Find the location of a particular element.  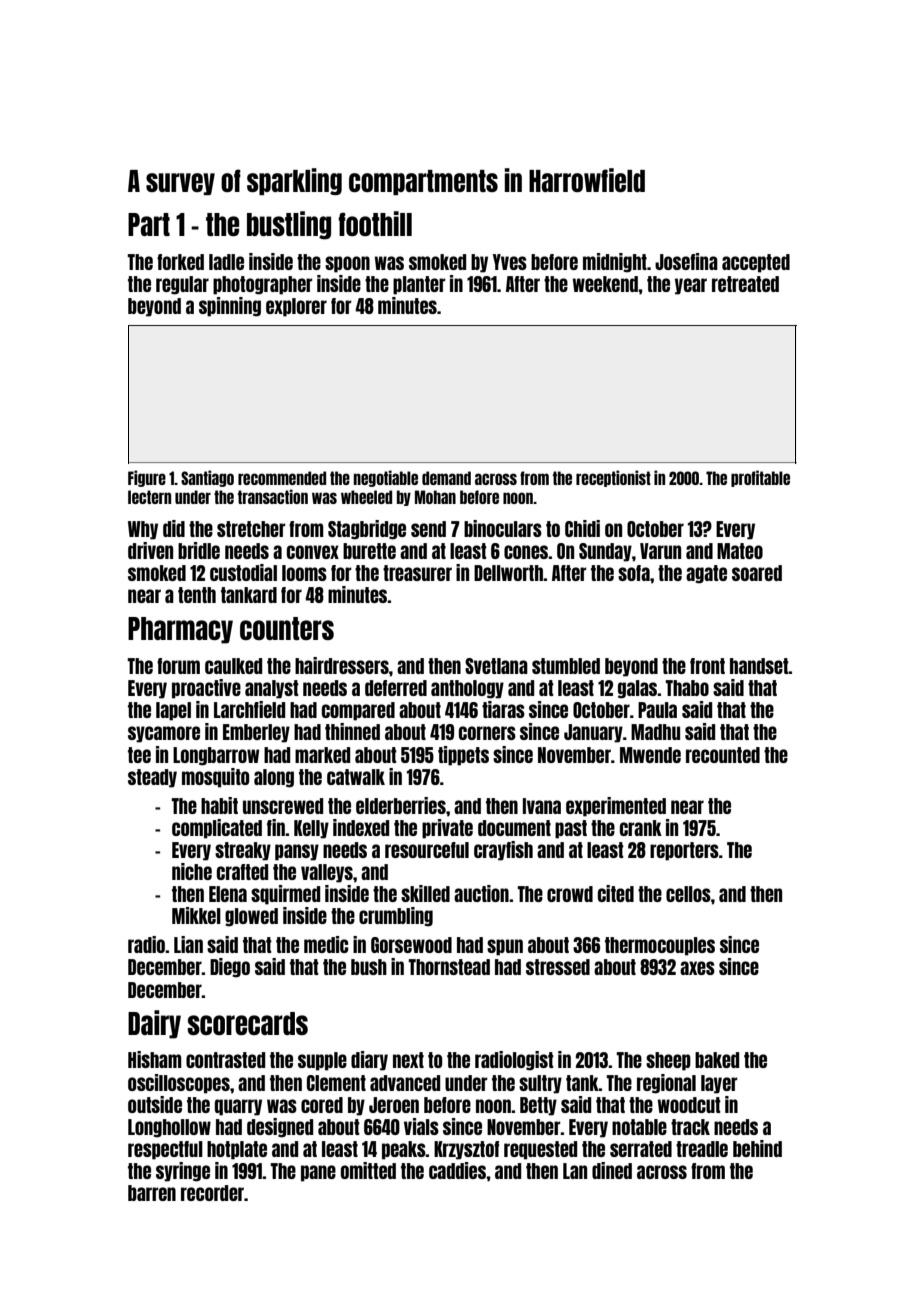

Pharmacy is located at coordinates (180, 630).
